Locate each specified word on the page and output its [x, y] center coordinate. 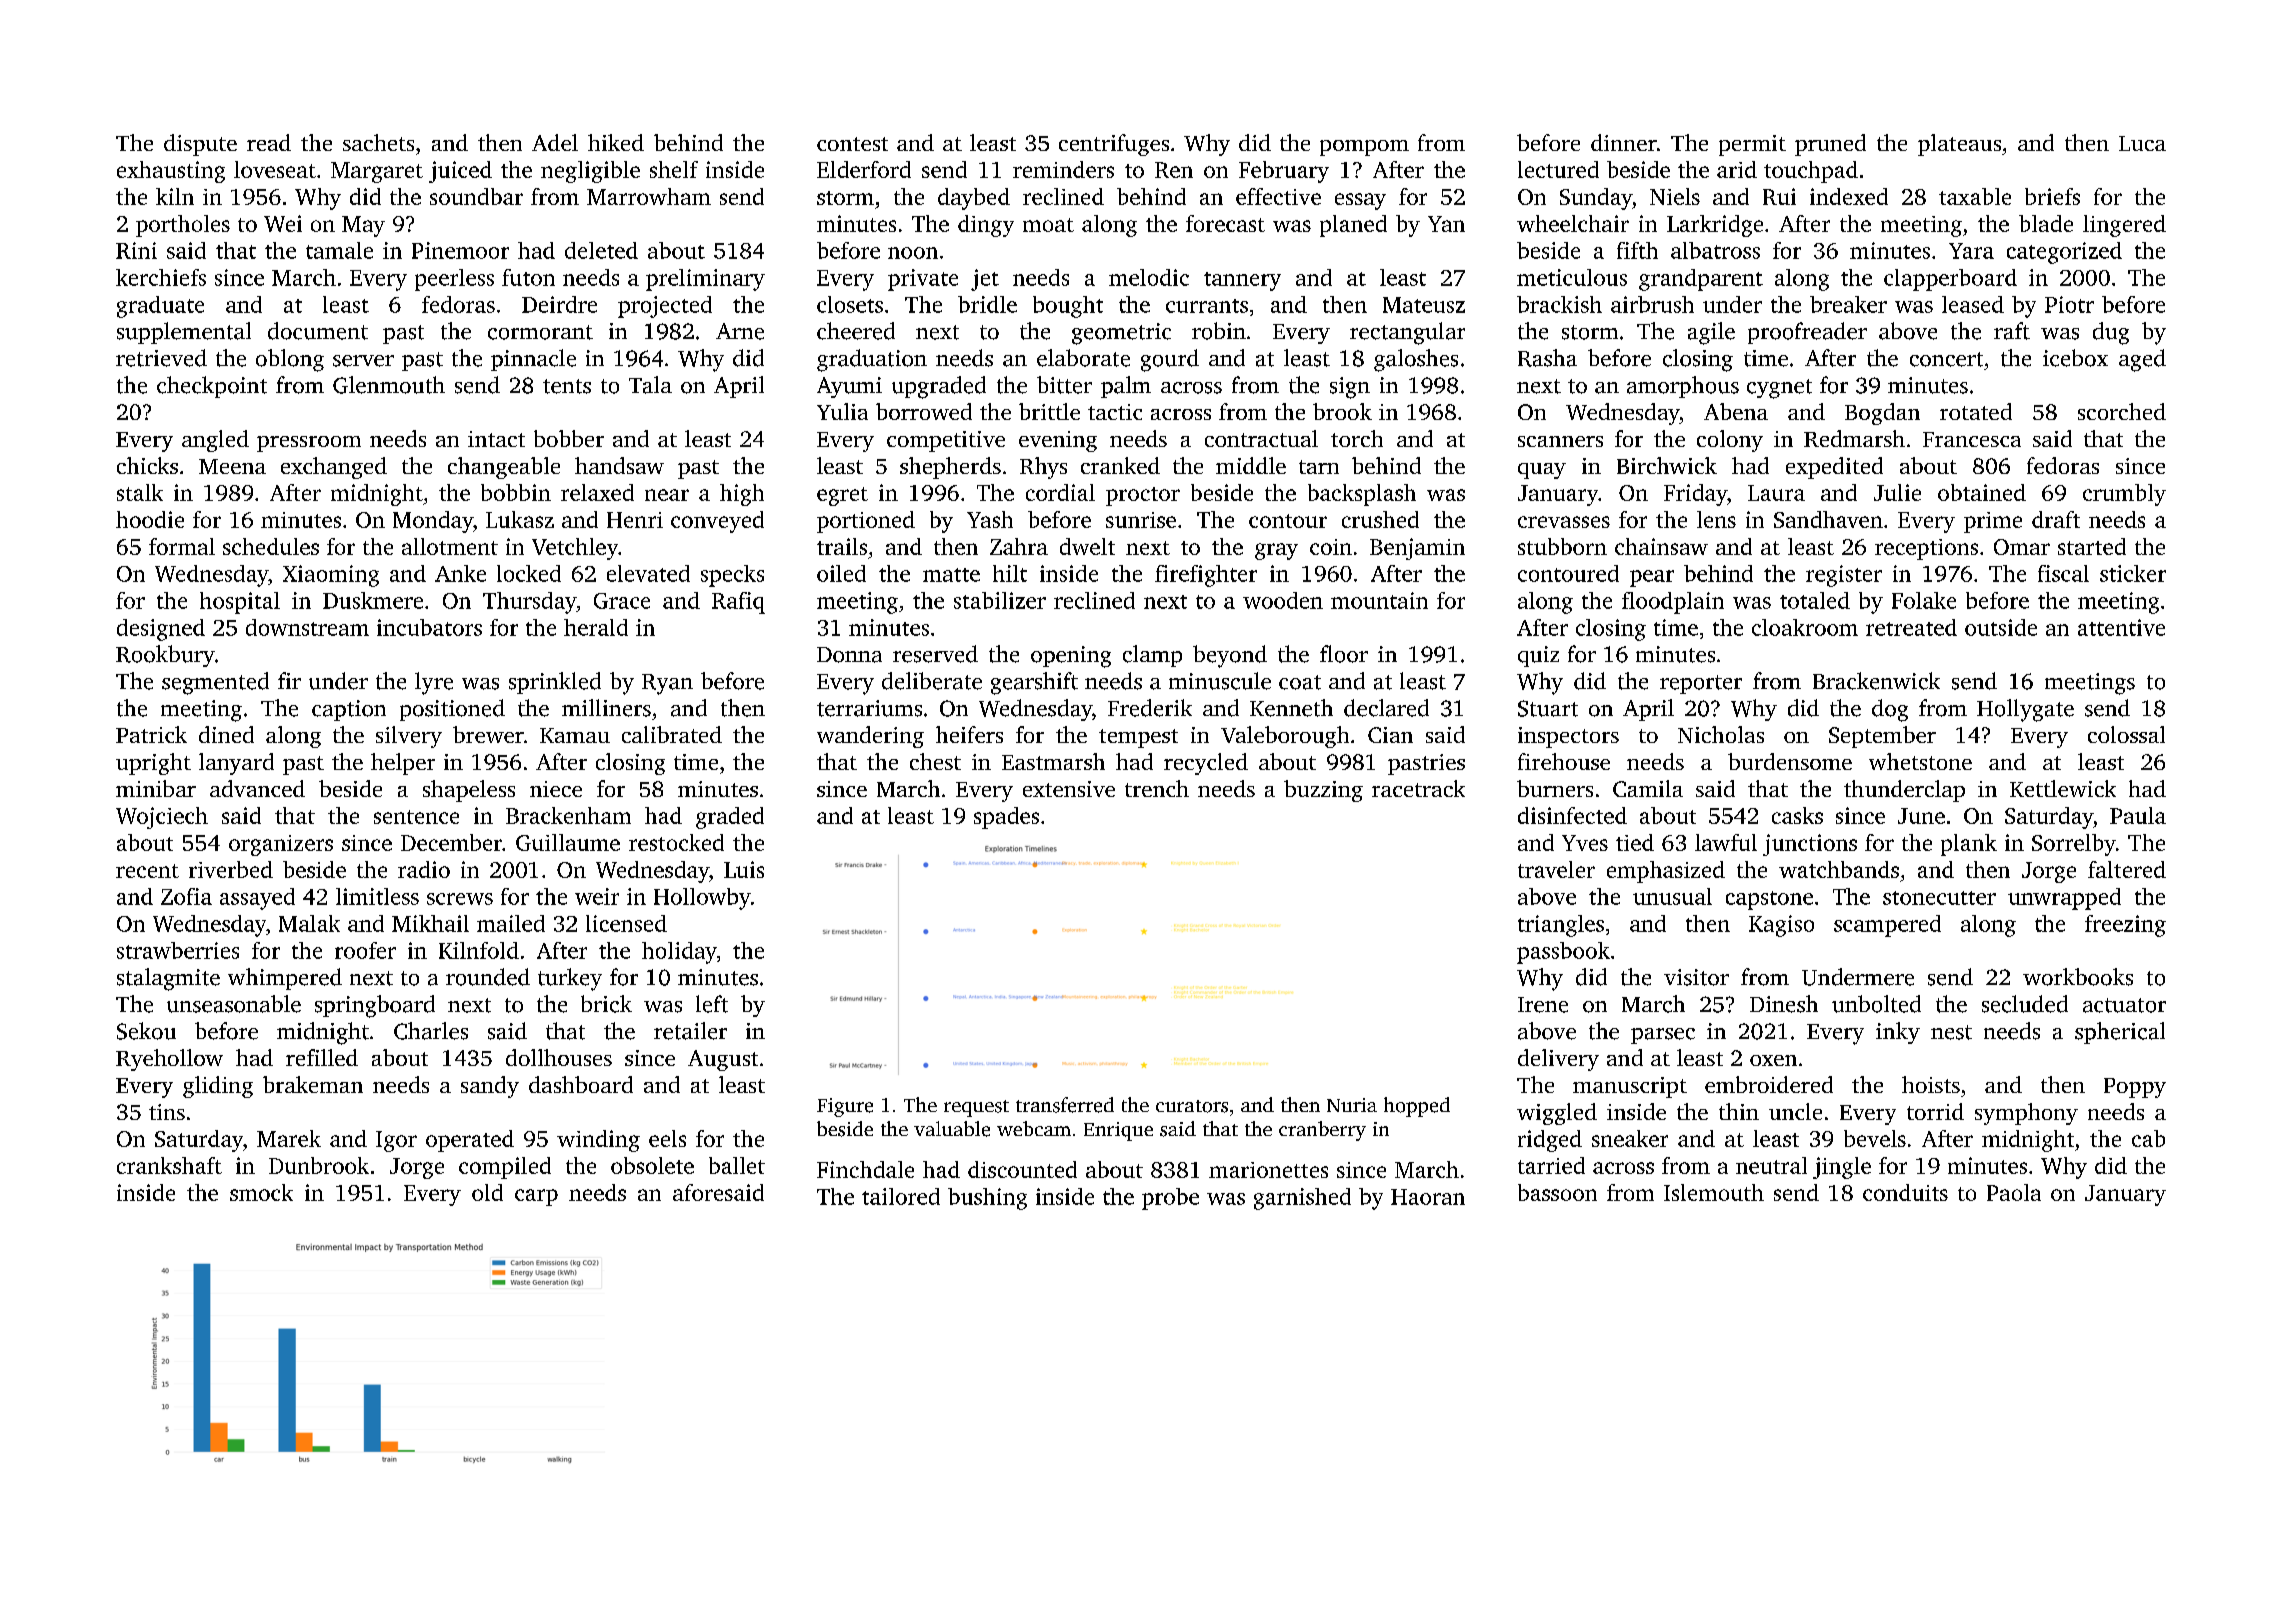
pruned [1830, 145]
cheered [856, 331]
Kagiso [1781, 926]
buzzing [1323, 791]
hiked [616, 142]
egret [842, 496]
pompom [1364, 148]
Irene [1543, 1005]
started [2092, 546]
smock [261, 1192]
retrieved [161, 358]
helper [403, 764]
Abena [1736, 411]
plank [1969, 845]
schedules [271, 546]
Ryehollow [169, 1060]
